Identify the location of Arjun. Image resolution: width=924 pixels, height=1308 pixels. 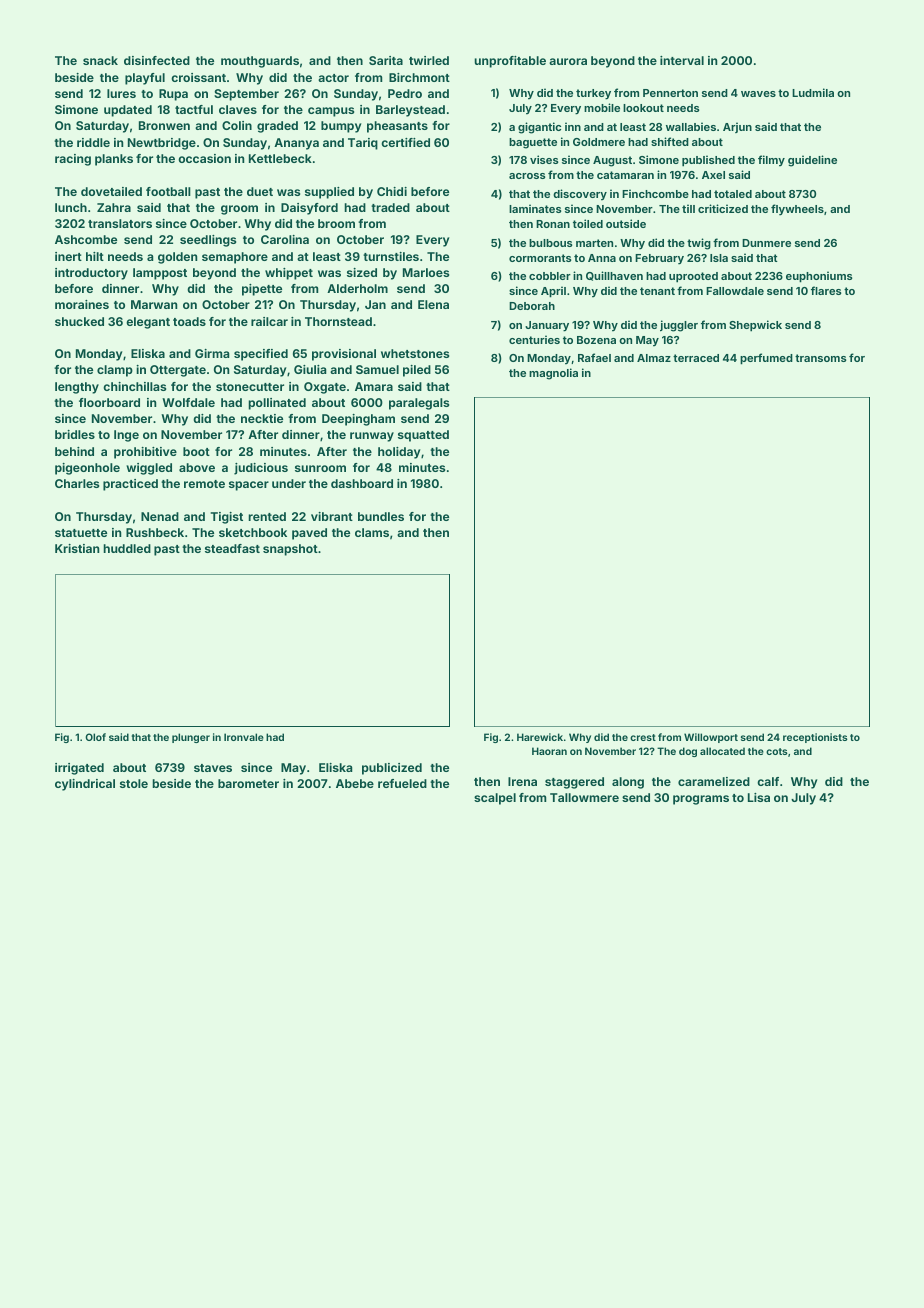
(737, 127).
